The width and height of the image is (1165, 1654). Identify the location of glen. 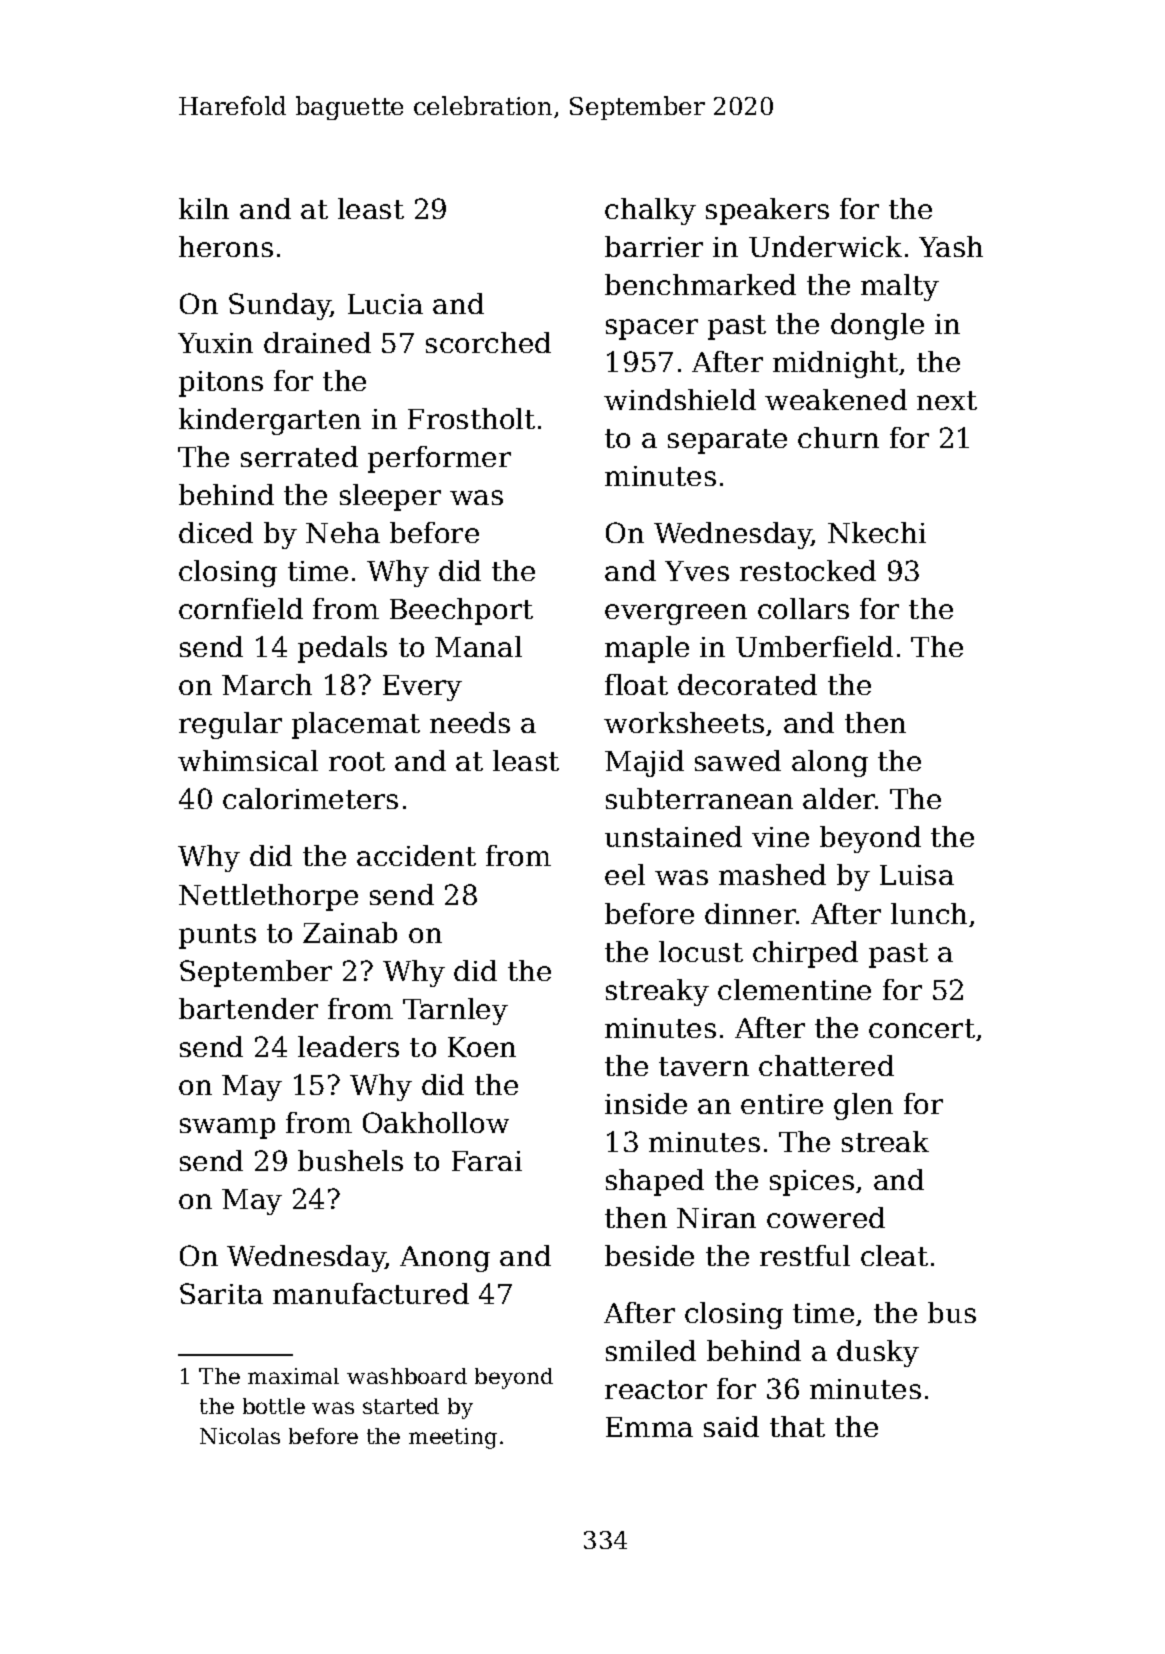
(863, 1106).
